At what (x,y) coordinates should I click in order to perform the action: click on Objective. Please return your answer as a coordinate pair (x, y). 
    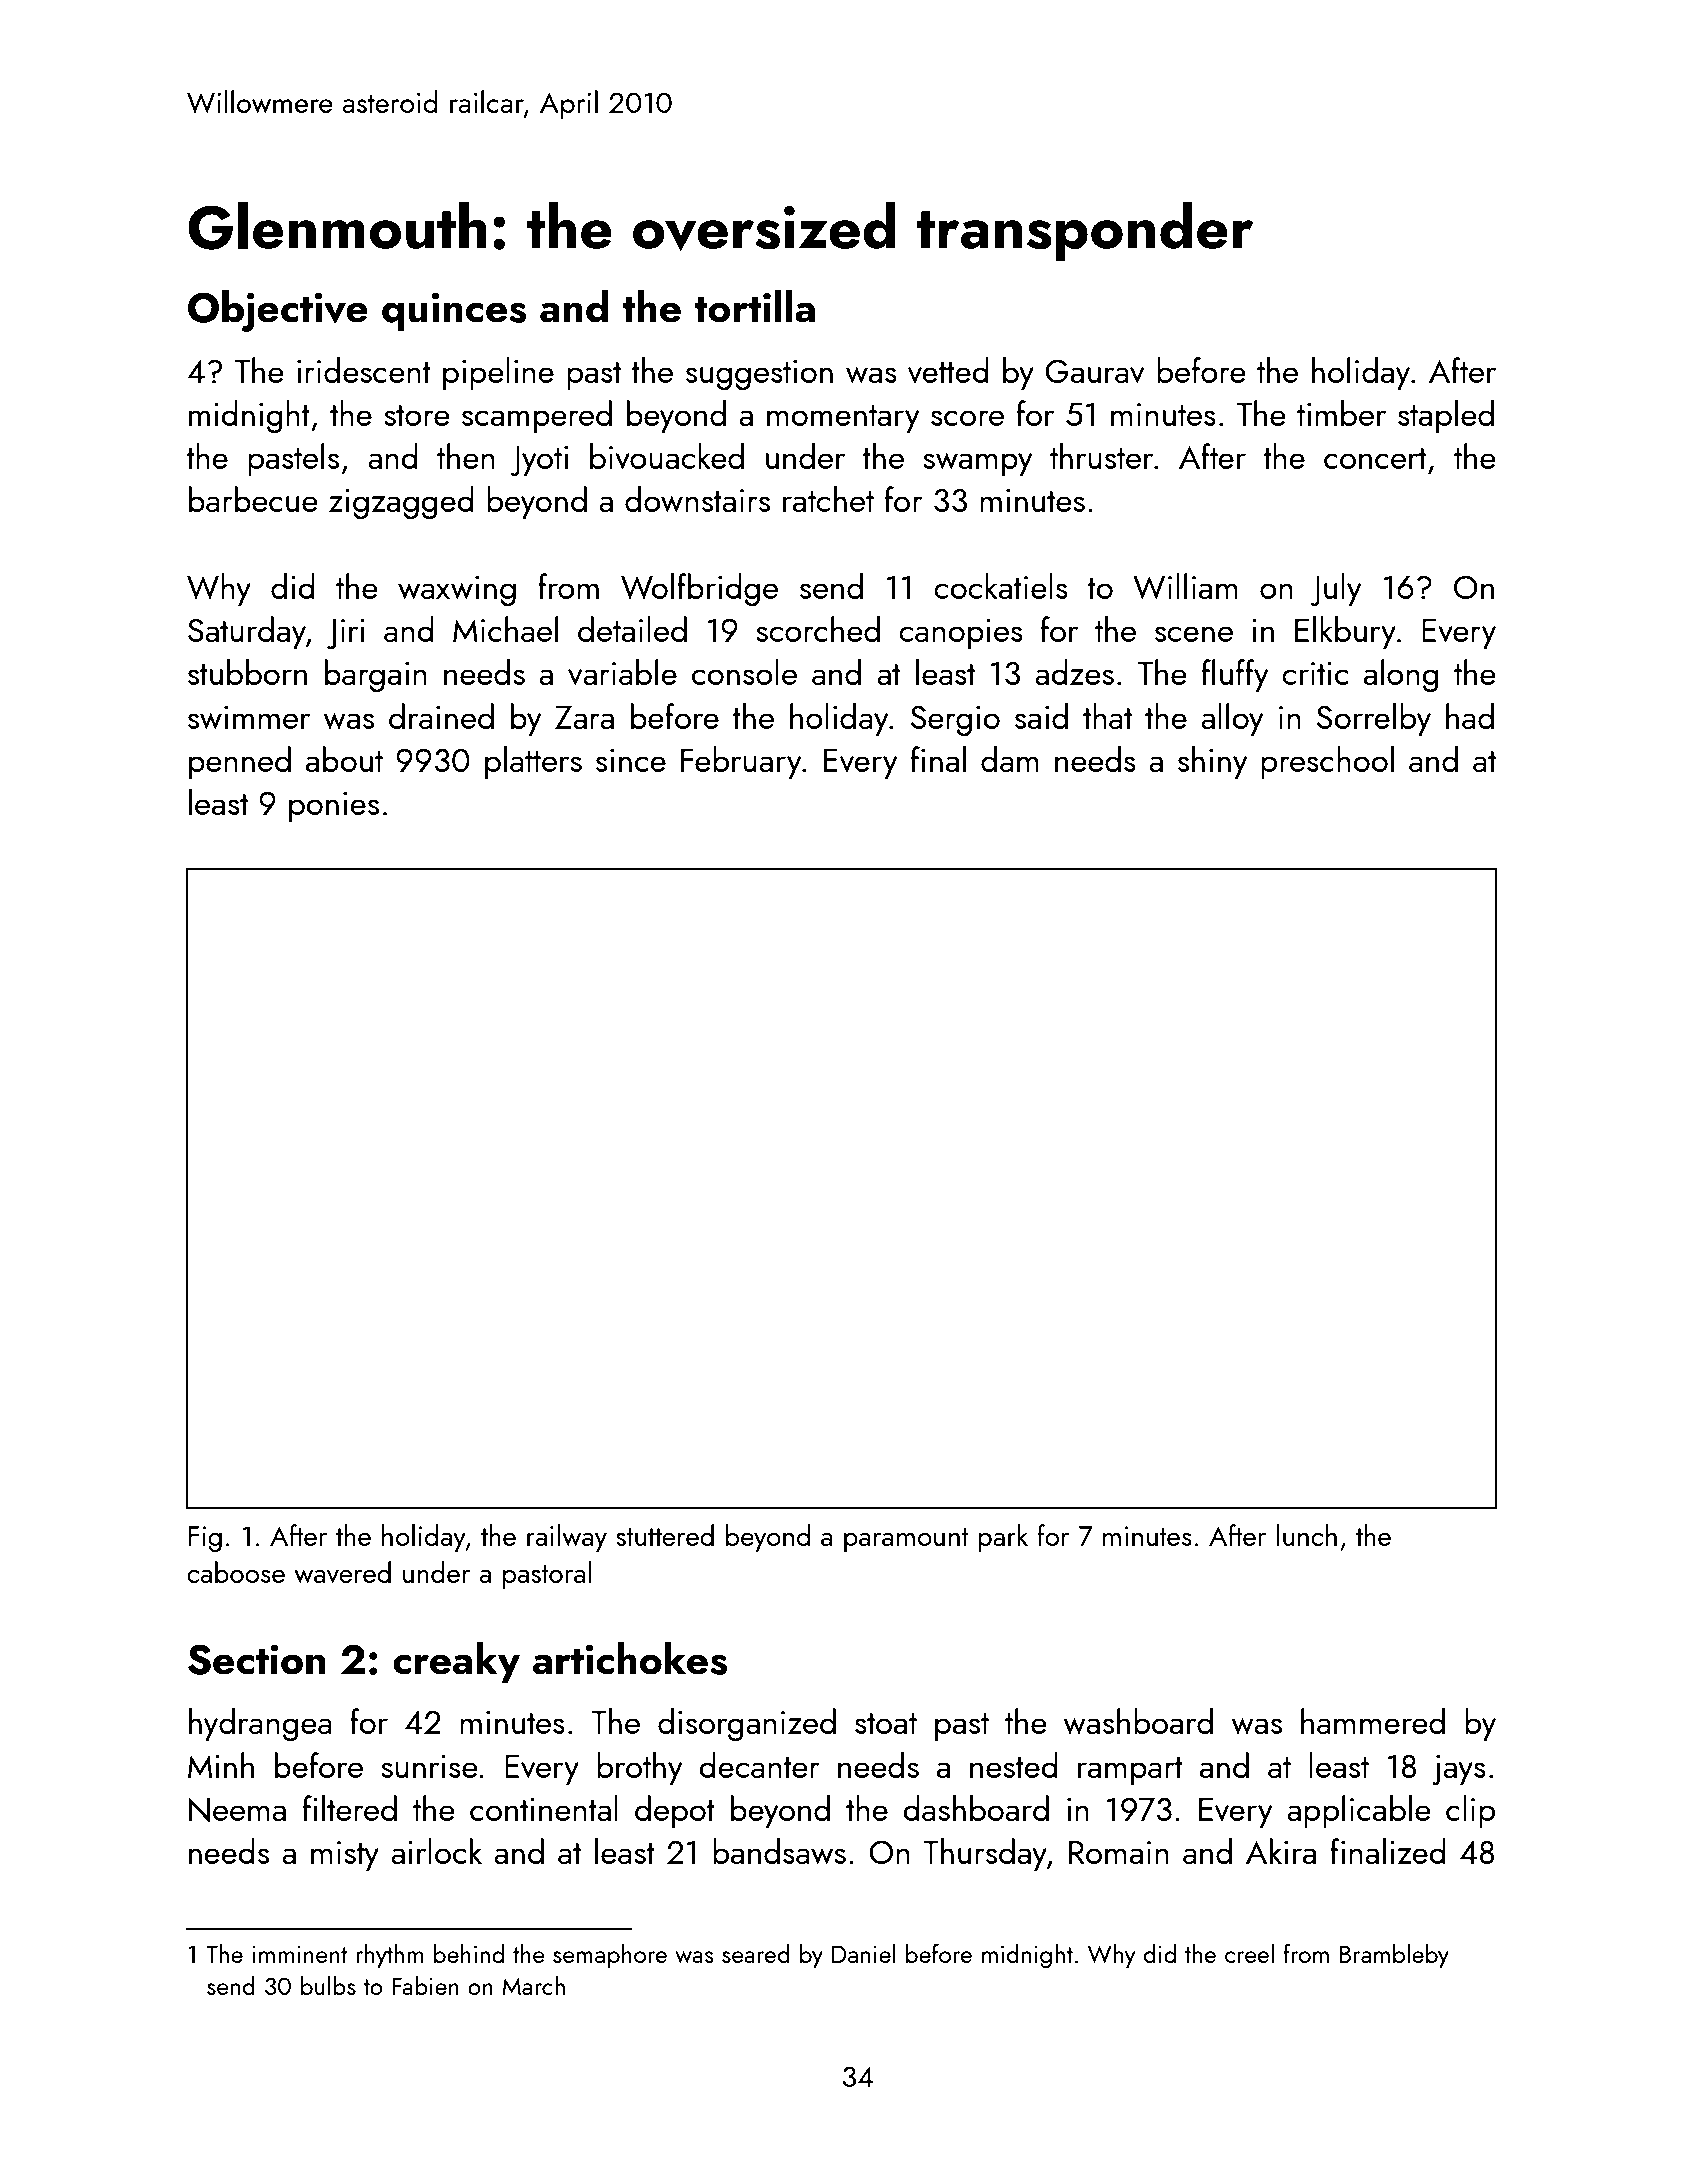
    Looking at the image, I should click on (278, 311).
